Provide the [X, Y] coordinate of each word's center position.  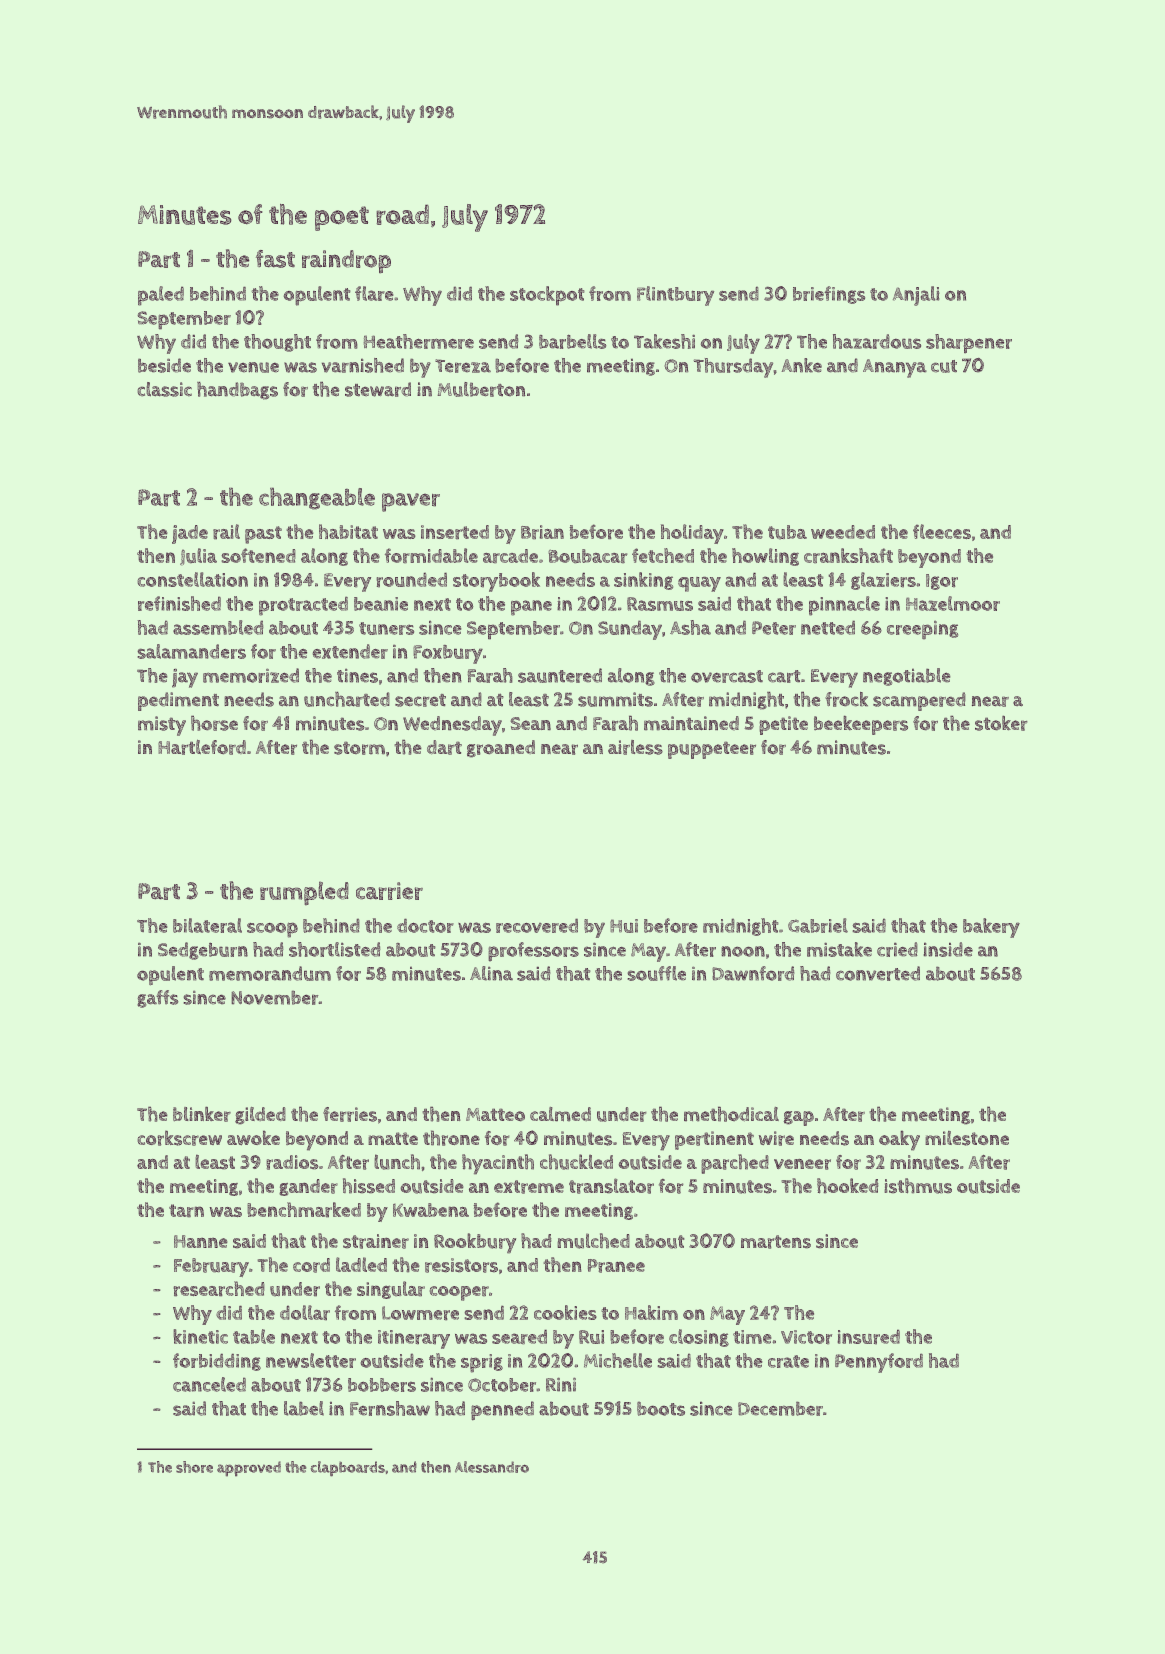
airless [635, 747]
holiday [692, 534]
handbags [237, 390]
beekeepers [861, 725]
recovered [537, 925]
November [275, 997]
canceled [209, 1384]
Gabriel [818, 925]
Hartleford [202, 747]
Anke [801, 365]
